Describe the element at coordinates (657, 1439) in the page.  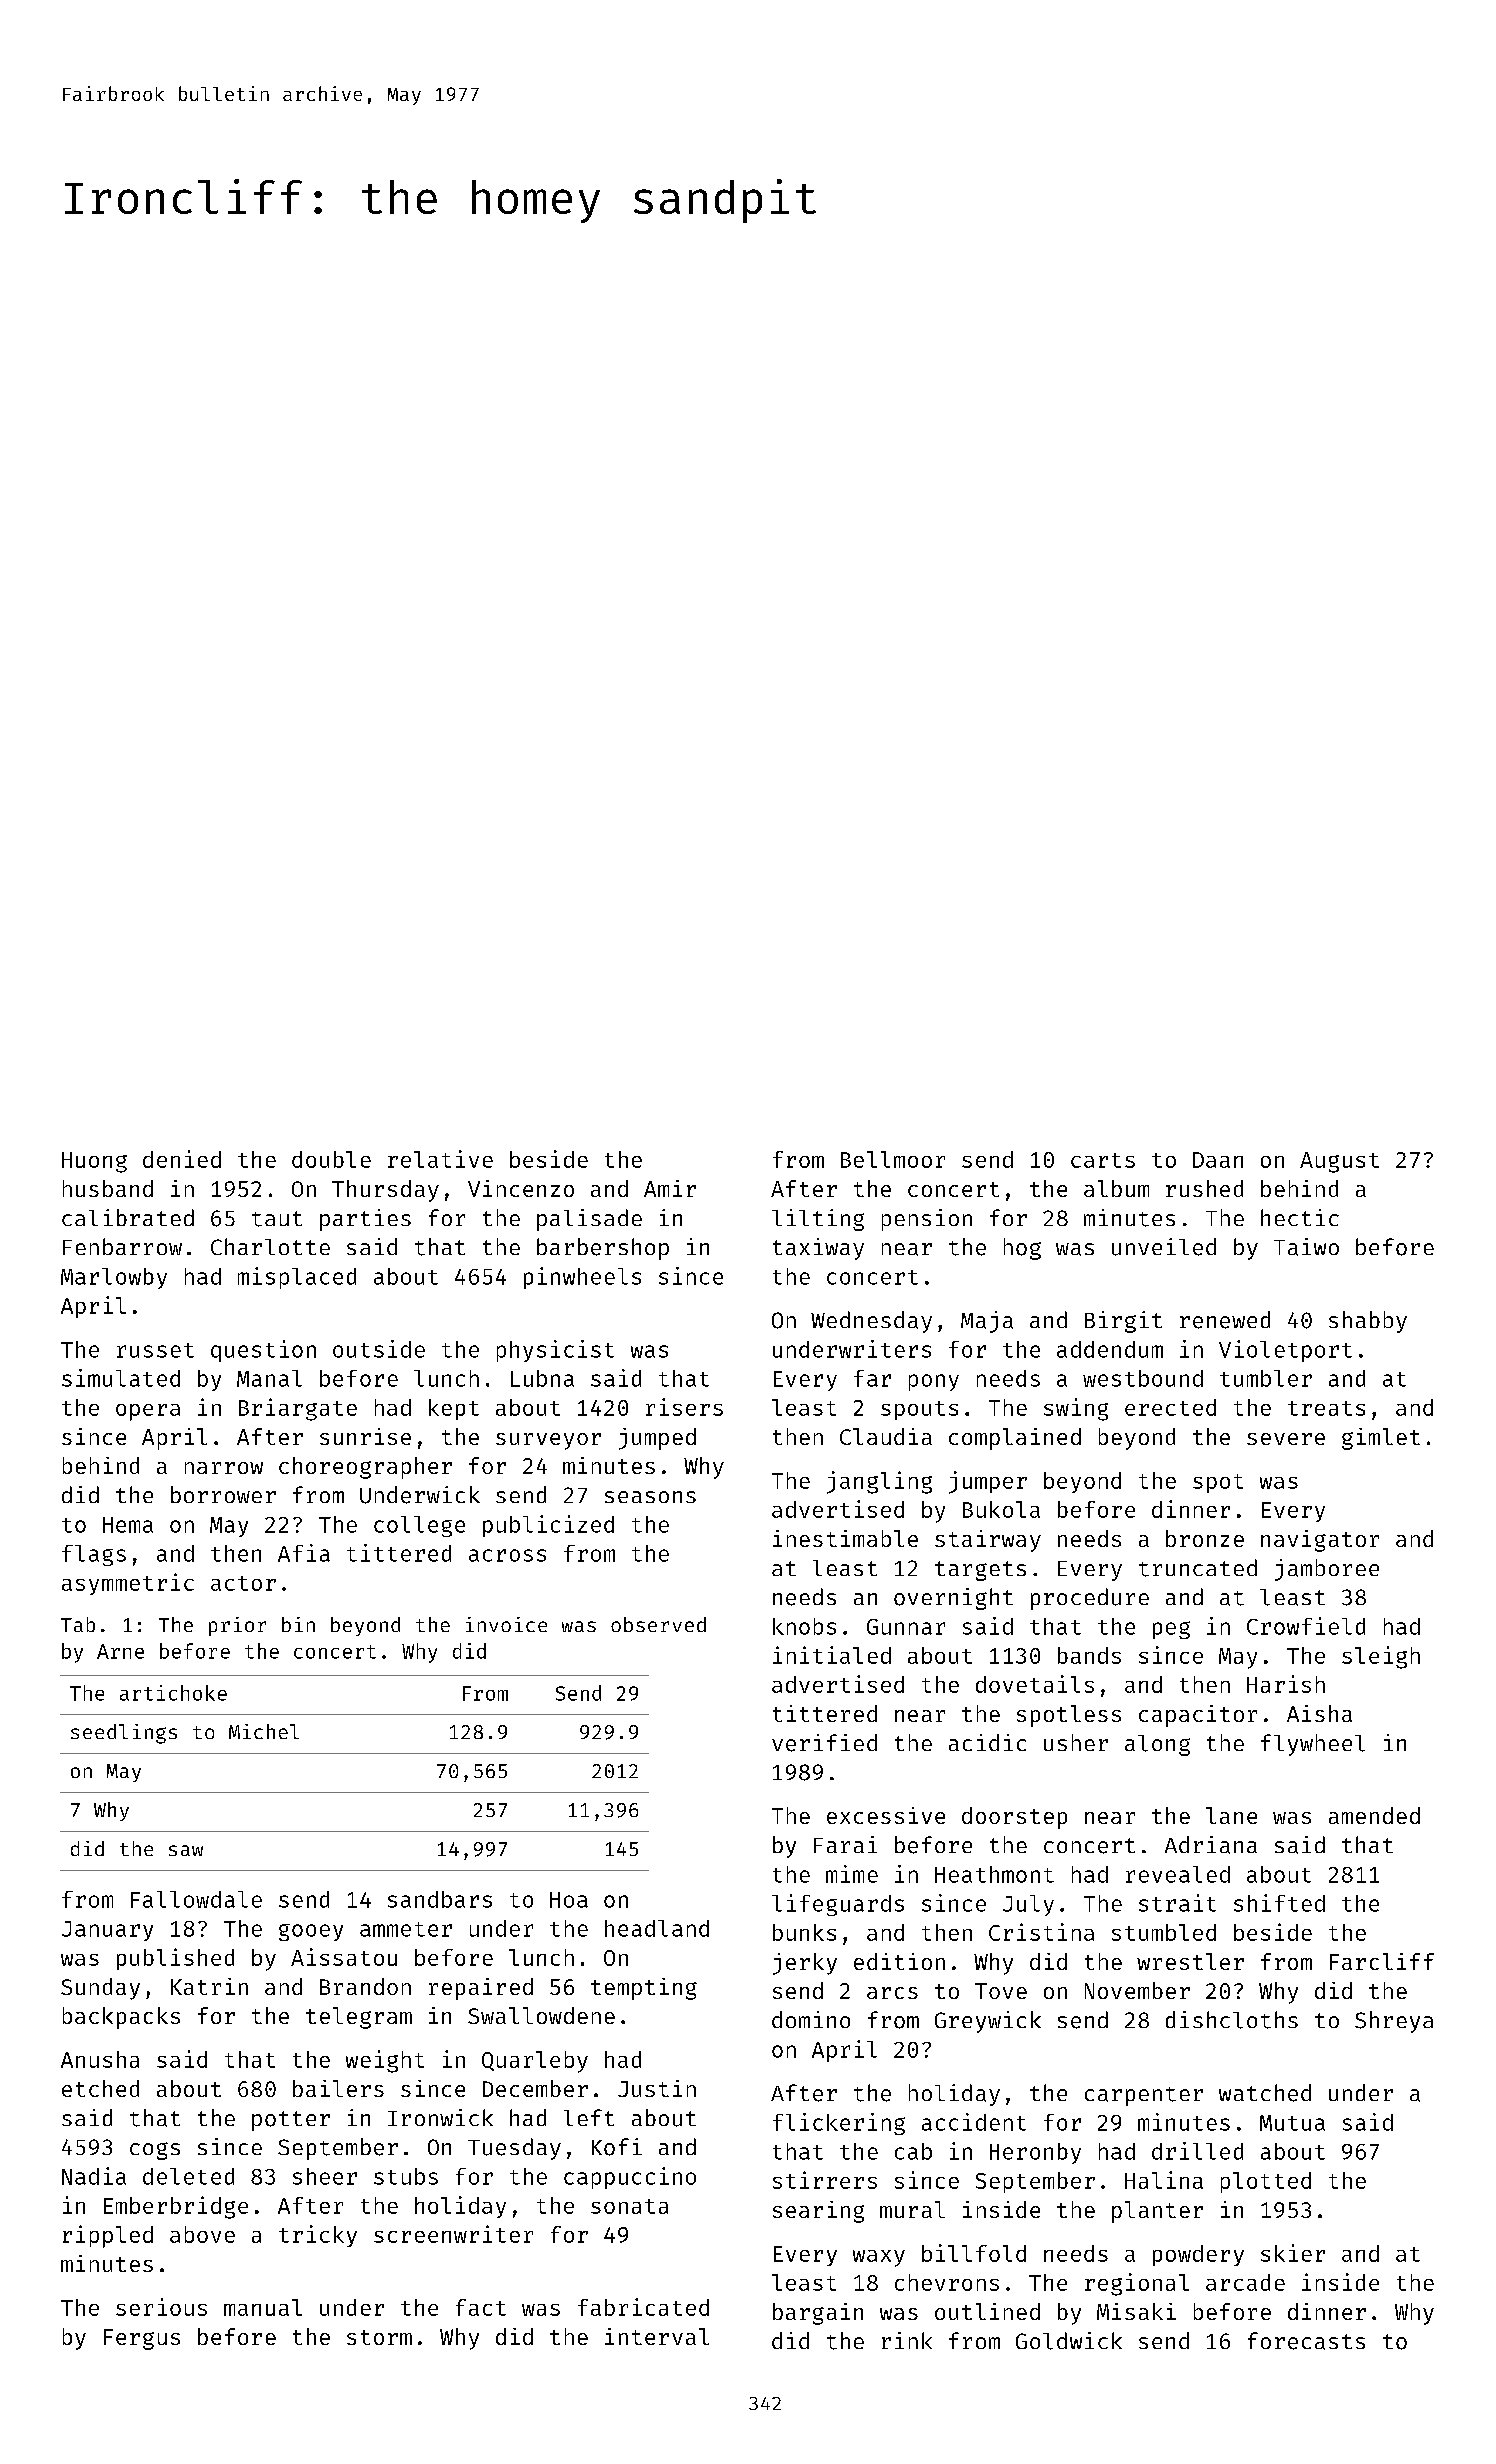
I see `jumped` at that location.
